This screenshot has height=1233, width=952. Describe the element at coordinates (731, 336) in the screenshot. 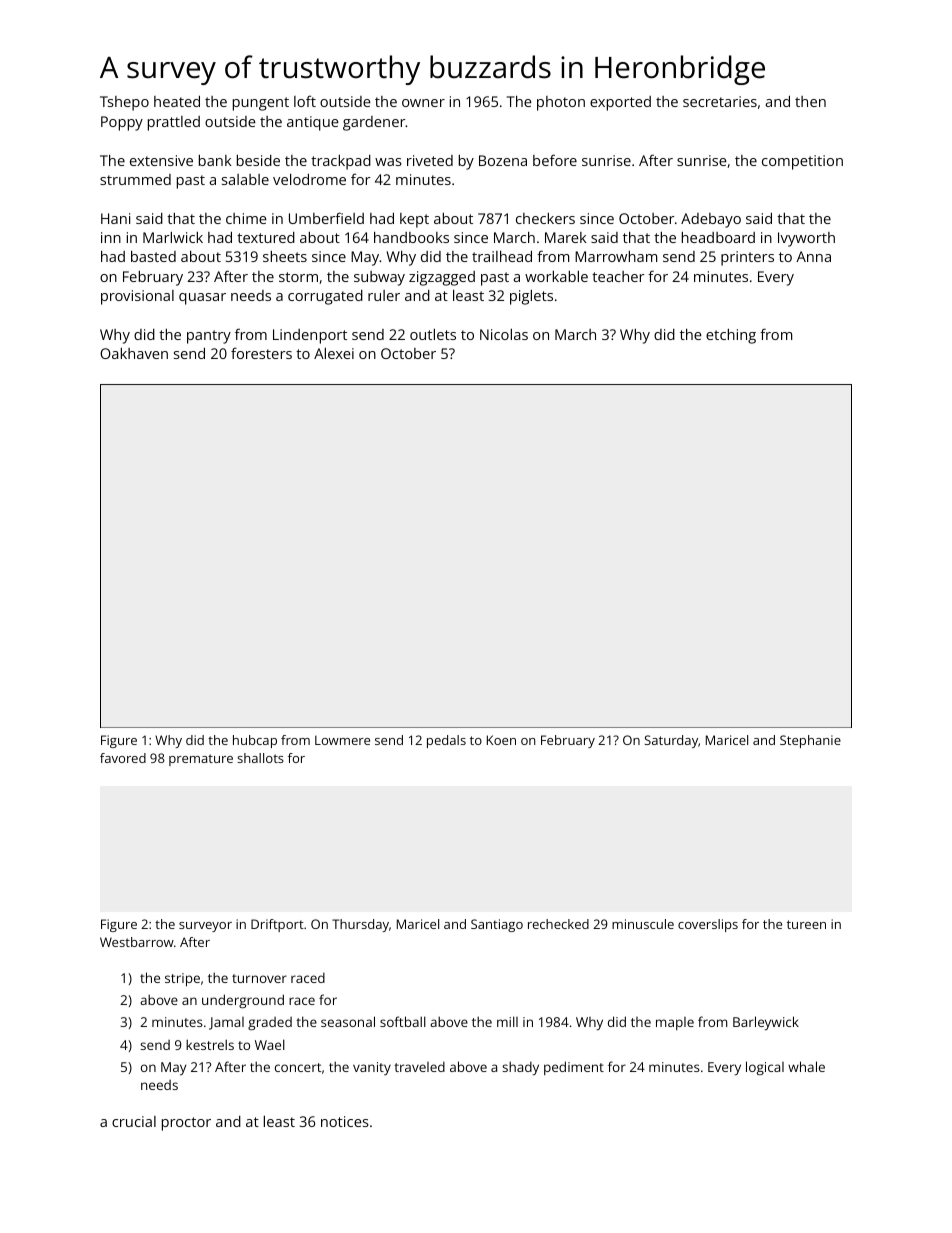

I see `etching` at that location.
